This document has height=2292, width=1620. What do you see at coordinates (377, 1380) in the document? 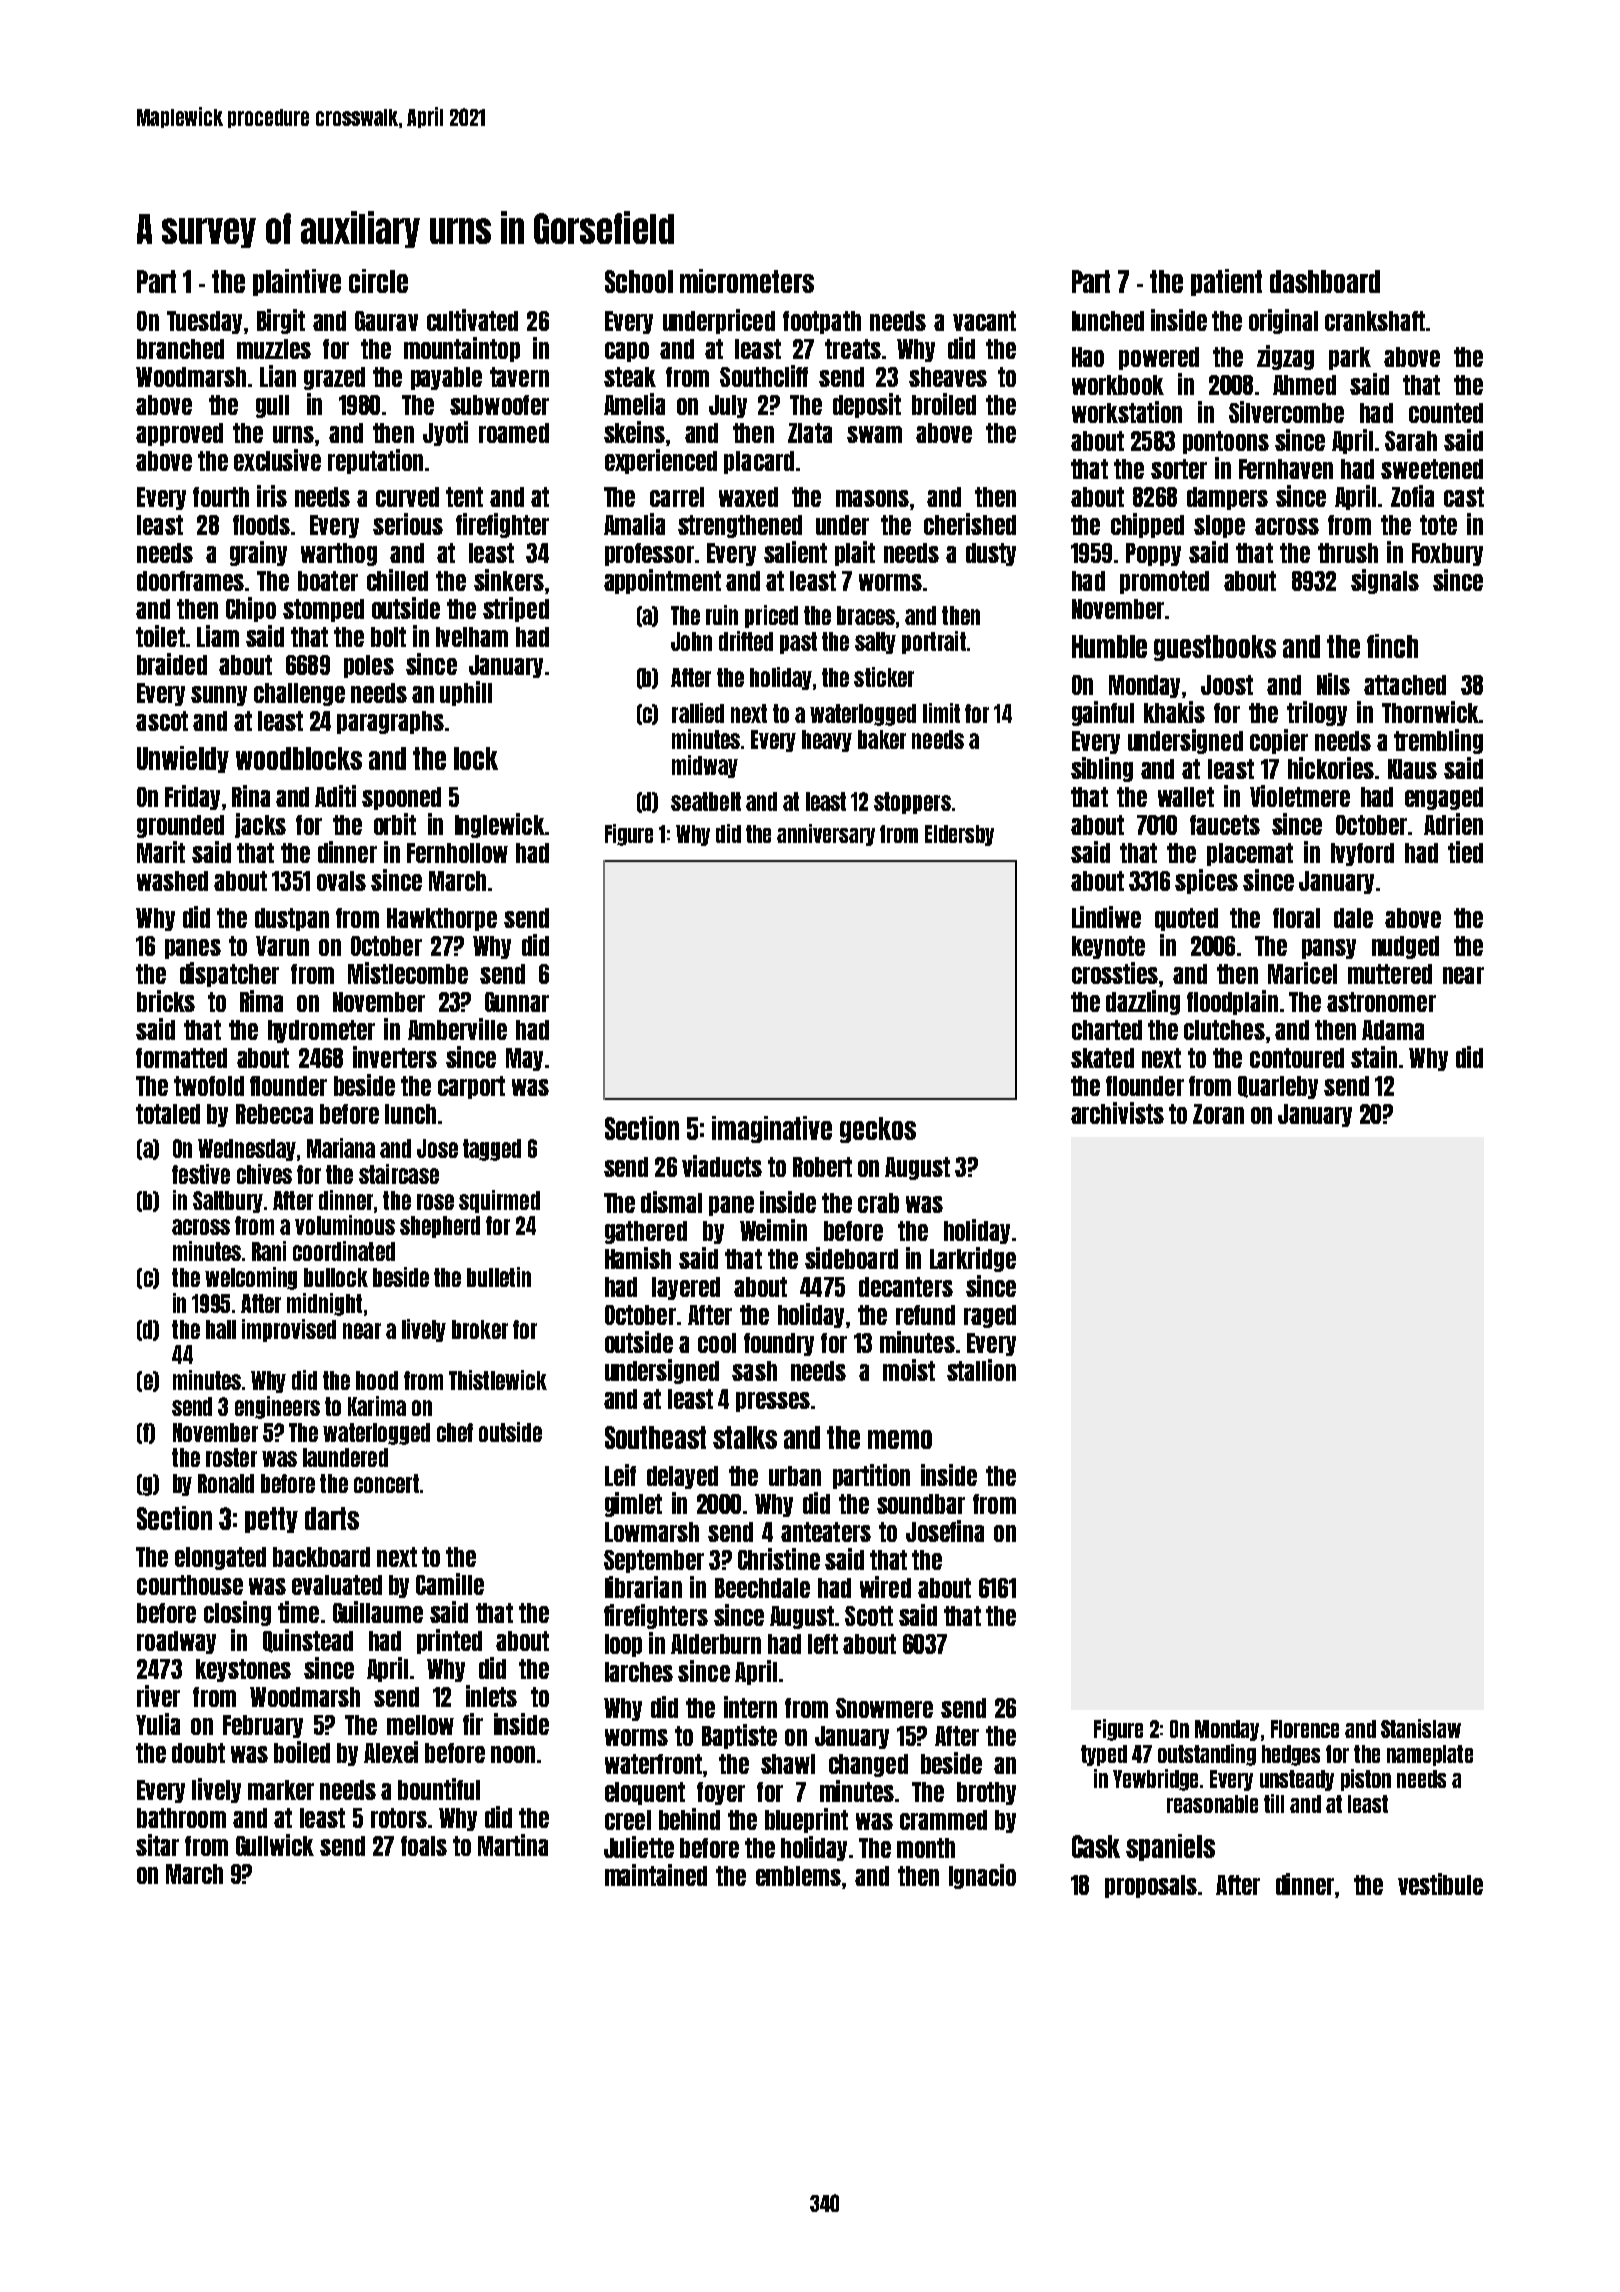
I see `hood` at bounding box center [377, 1380].
